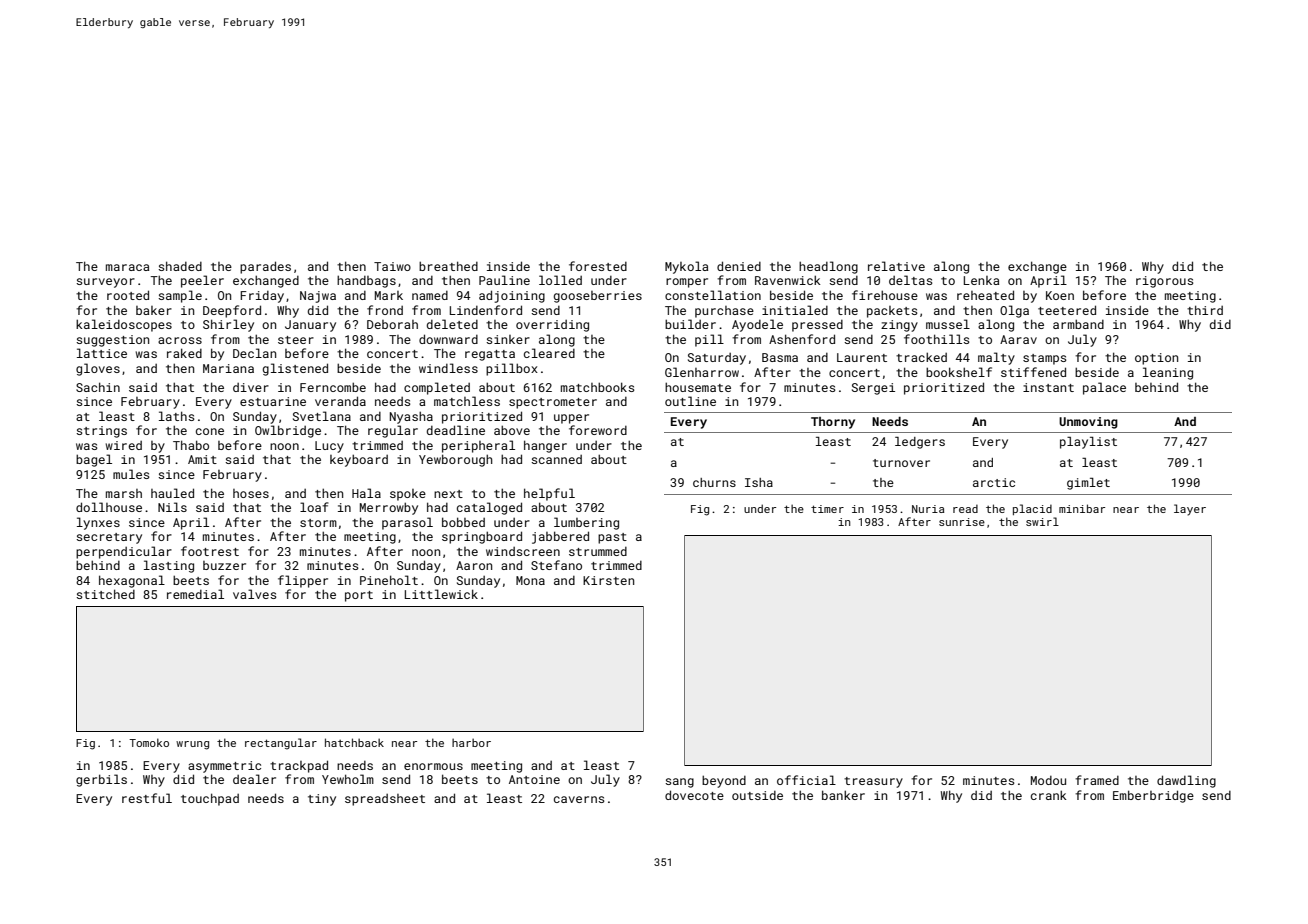 The height and width of the screenshot is (924, 1308). I want to click on shaded, so click(180, 266).
